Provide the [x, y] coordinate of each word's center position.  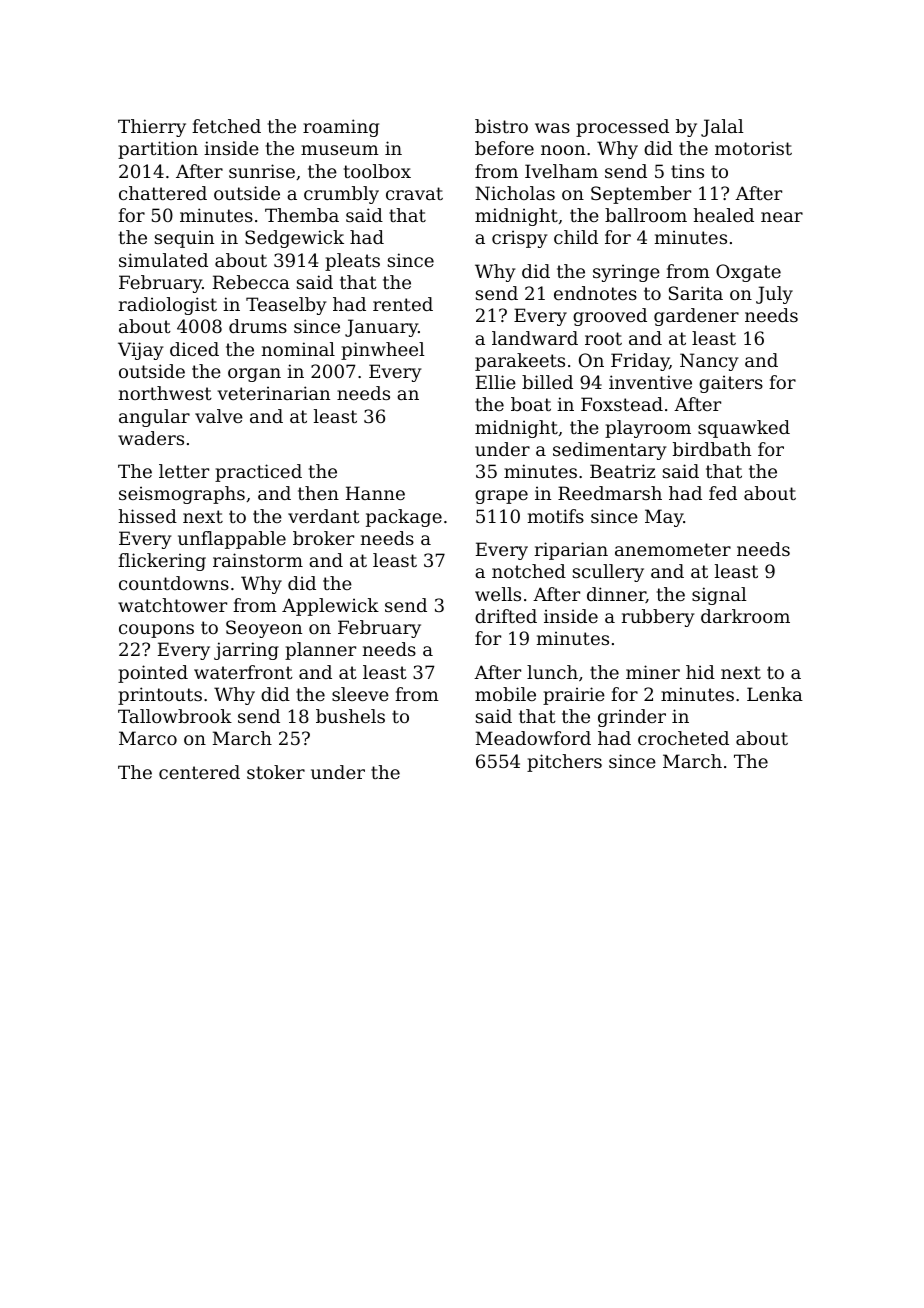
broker [323, 538]
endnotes [595, 293]
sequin [184, 239]
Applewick [330, 607]
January [381, 328]
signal [719, 596]
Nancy [709, 362]
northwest [165, 393]
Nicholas [515, 193]
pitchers [564, 763]
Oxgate [748, 273]
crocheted [683, 738]
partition [158, 150]
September [641, 195]
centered [199, 772]
